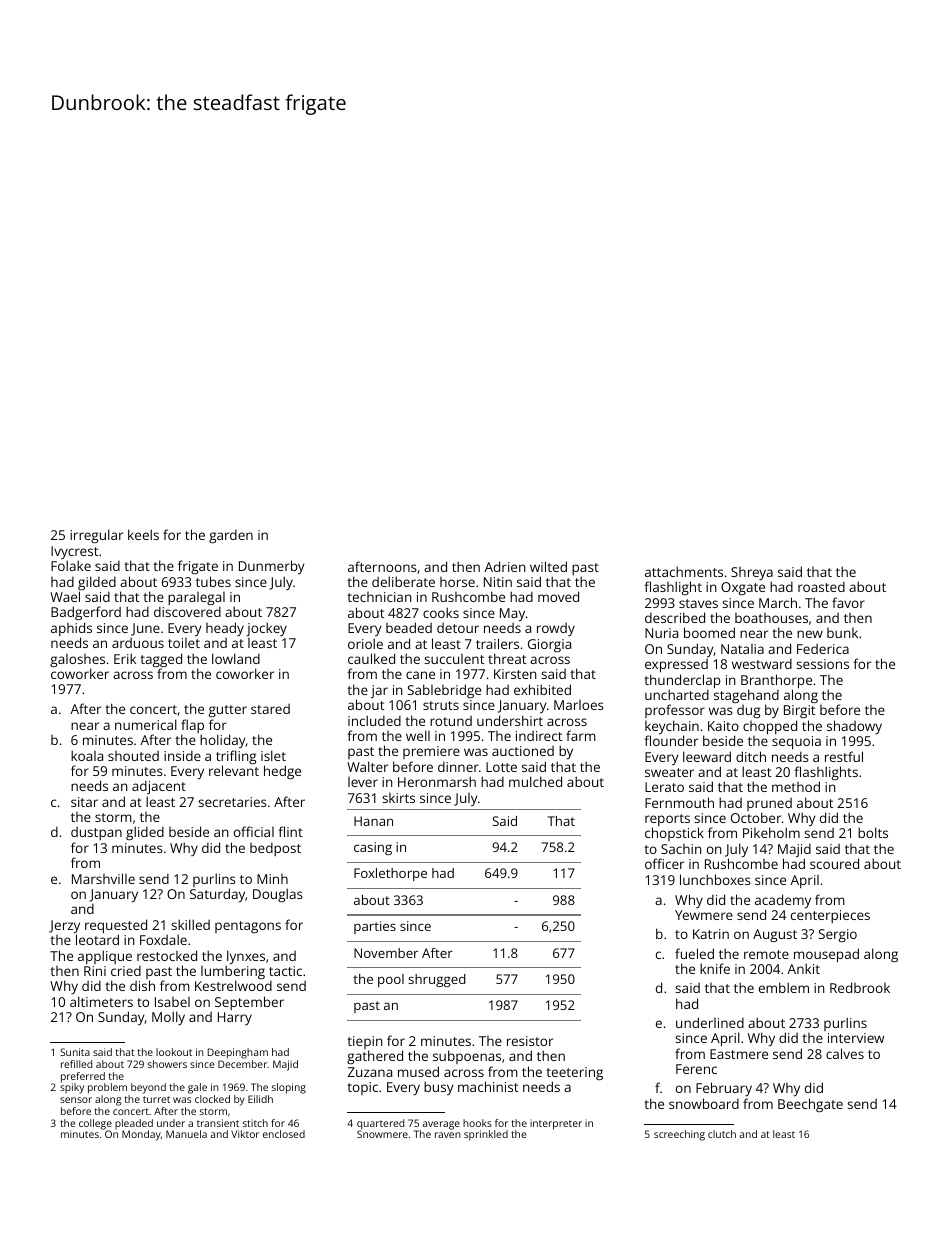 The image size is (952, 1233). Describe the element at coordinates (752, 573) in the screenshot. I see `Shreya` at that location.
